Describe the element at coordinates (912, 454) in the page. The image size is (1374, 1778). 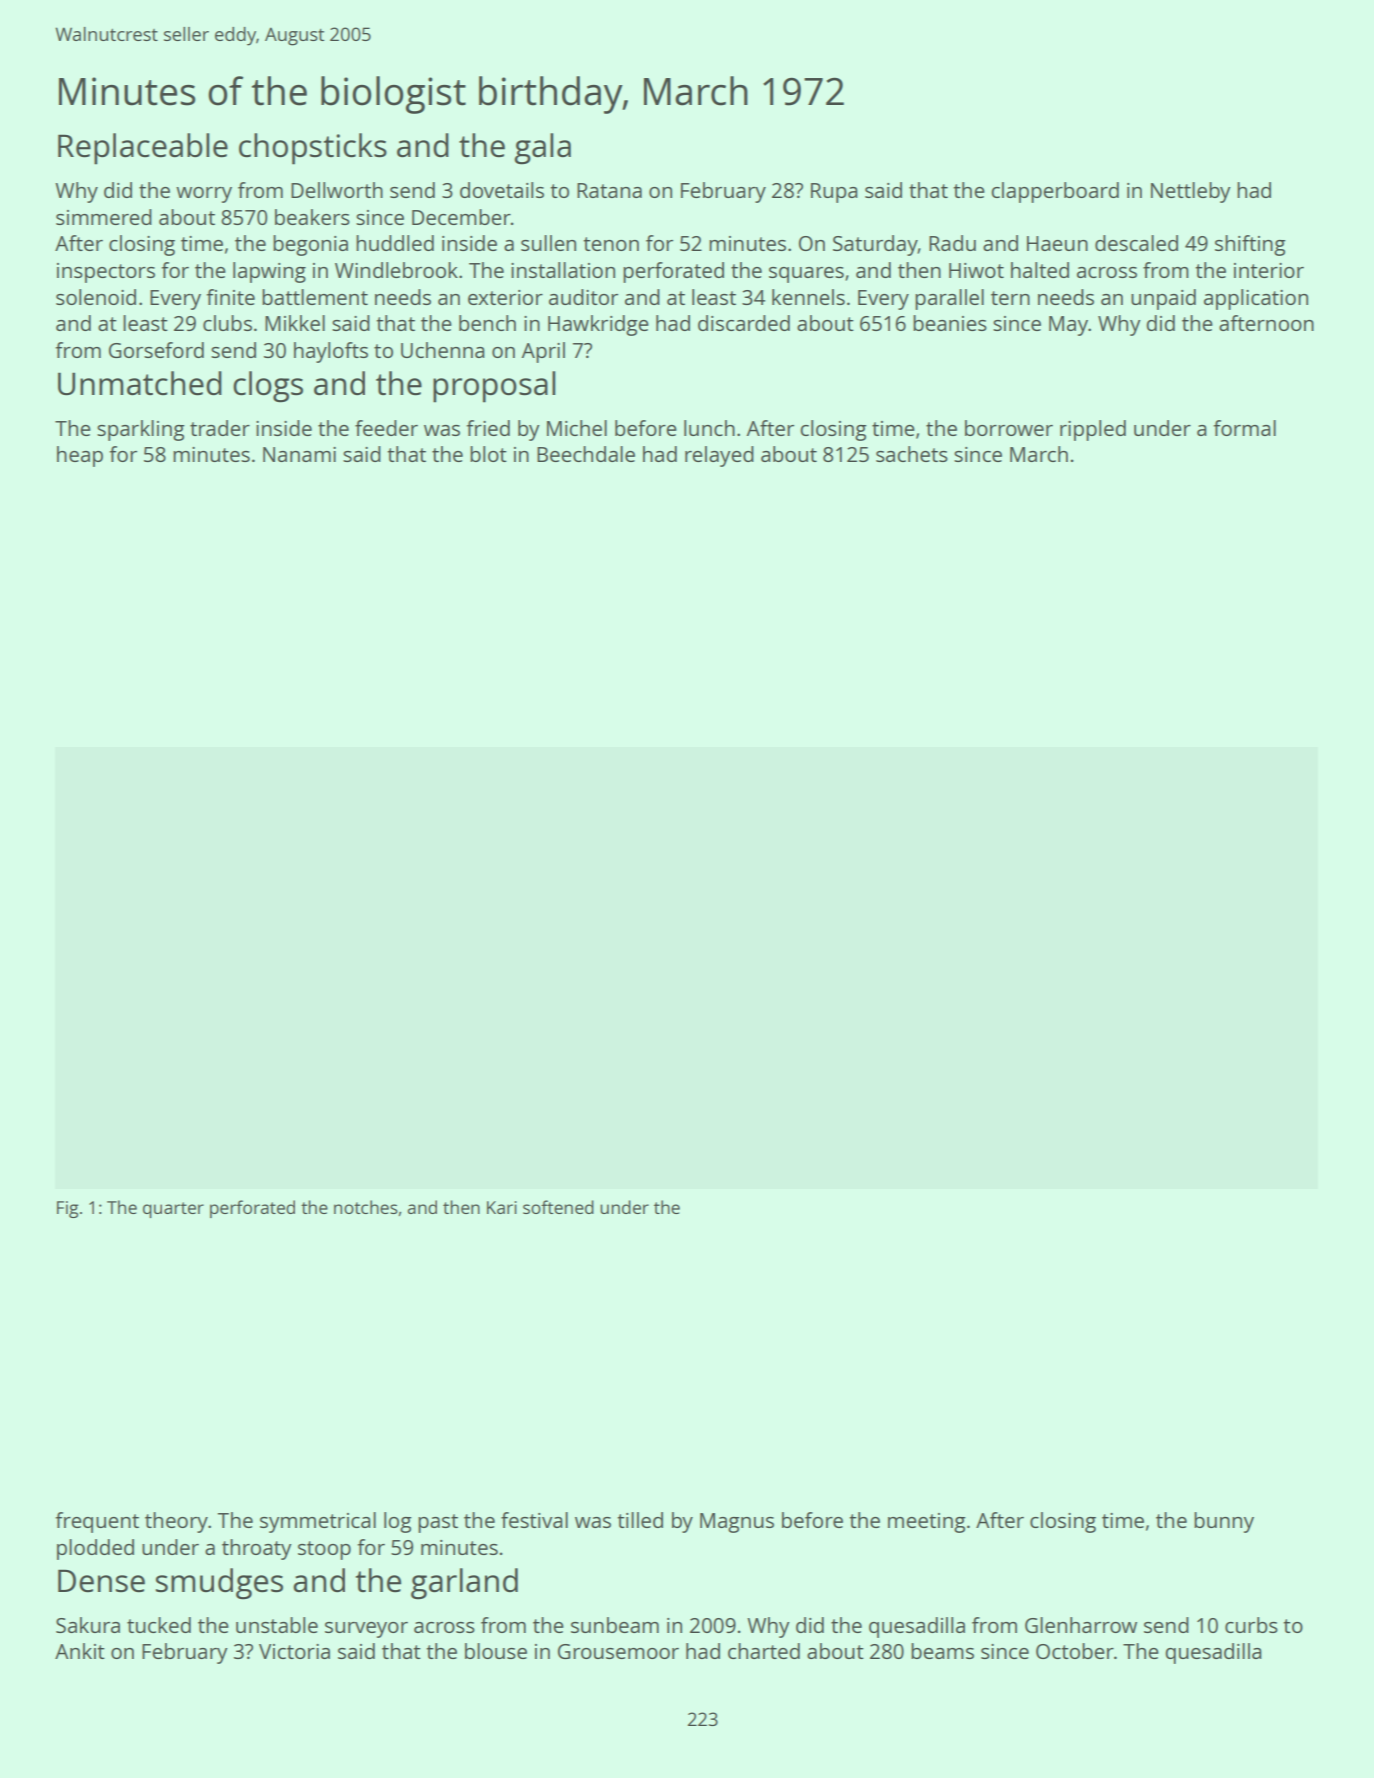
I see `sachets` at that location.
